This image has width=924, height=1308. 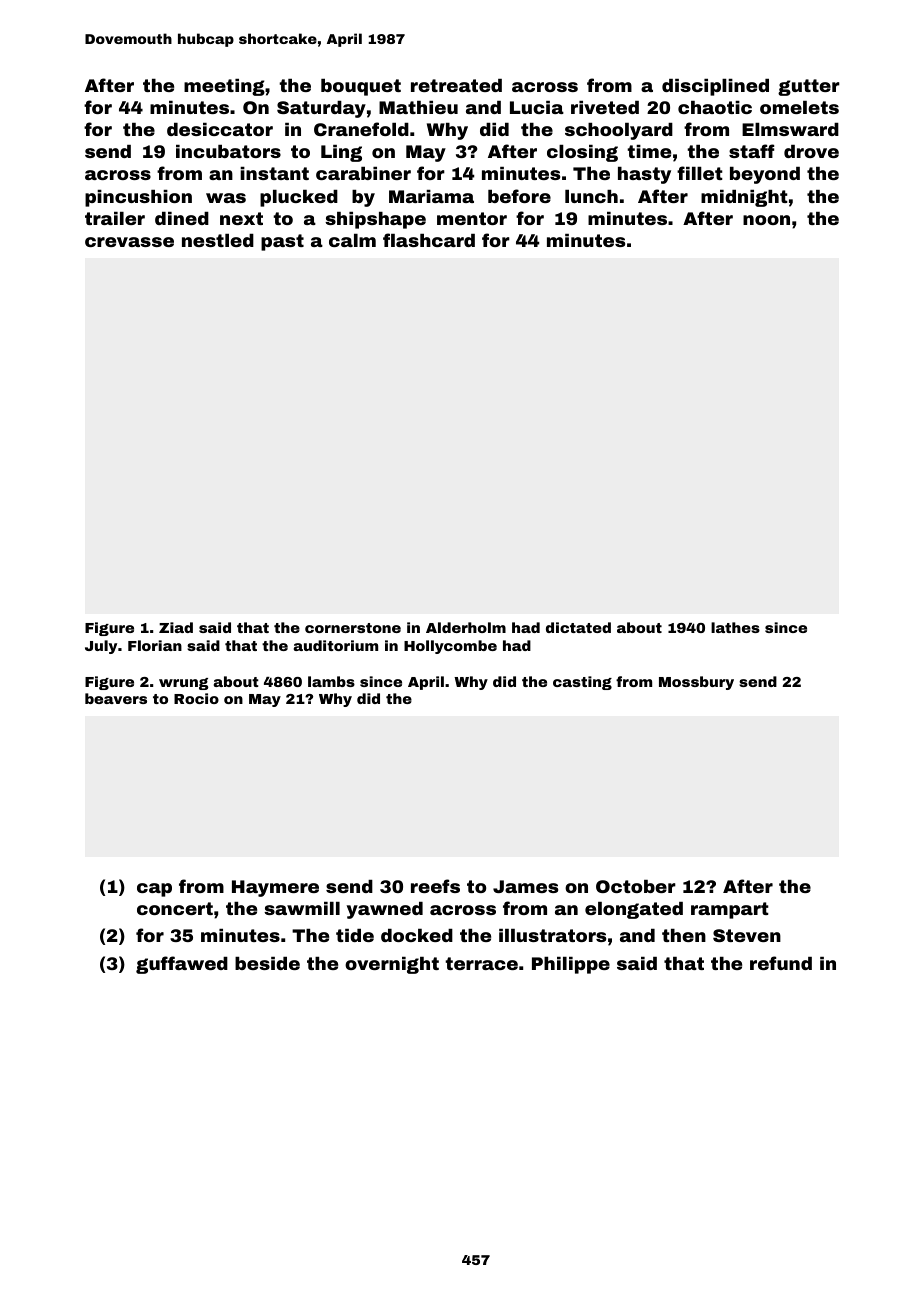 I want to click on nestled, so click(x=218, y=240).
